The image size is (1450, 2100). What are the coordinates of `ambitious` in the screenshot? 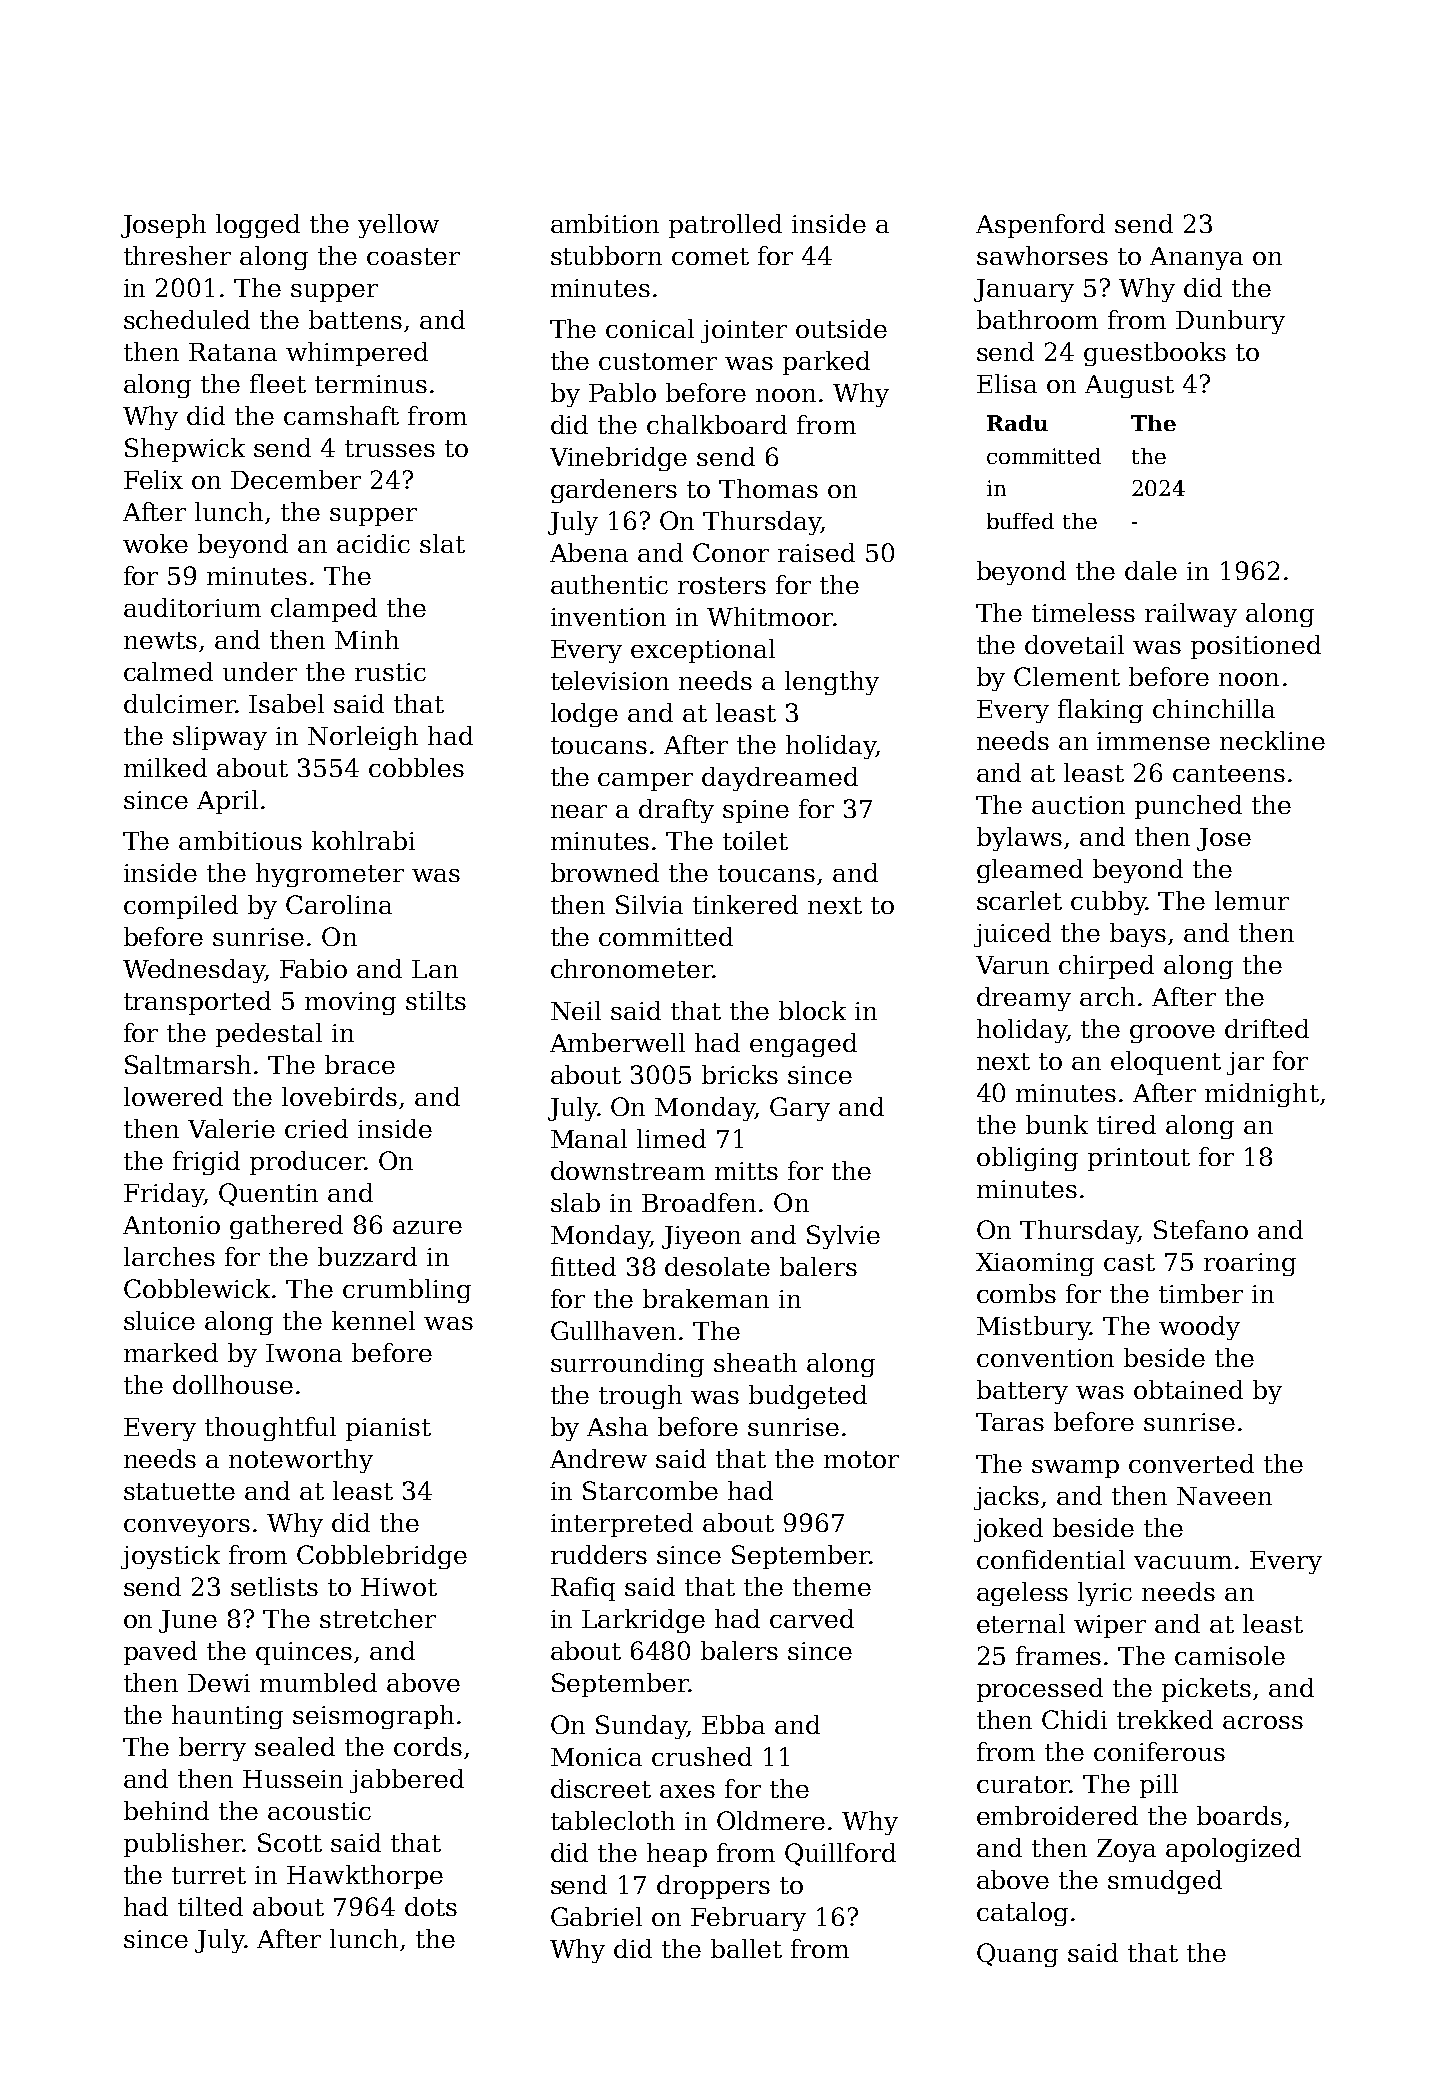 It's located at (240, 840).
